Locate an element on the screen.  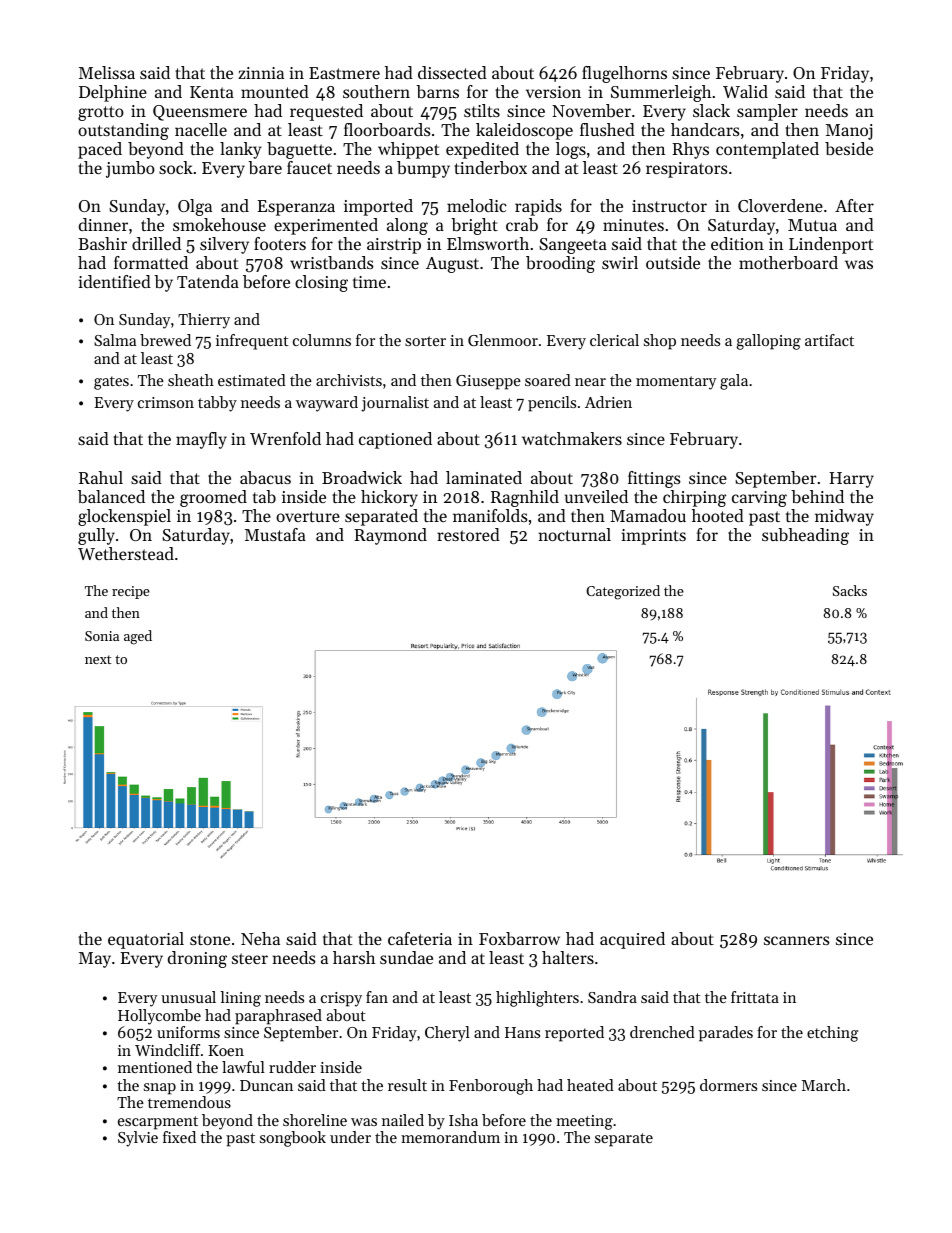
barns is located at coordinates (437, 91).
